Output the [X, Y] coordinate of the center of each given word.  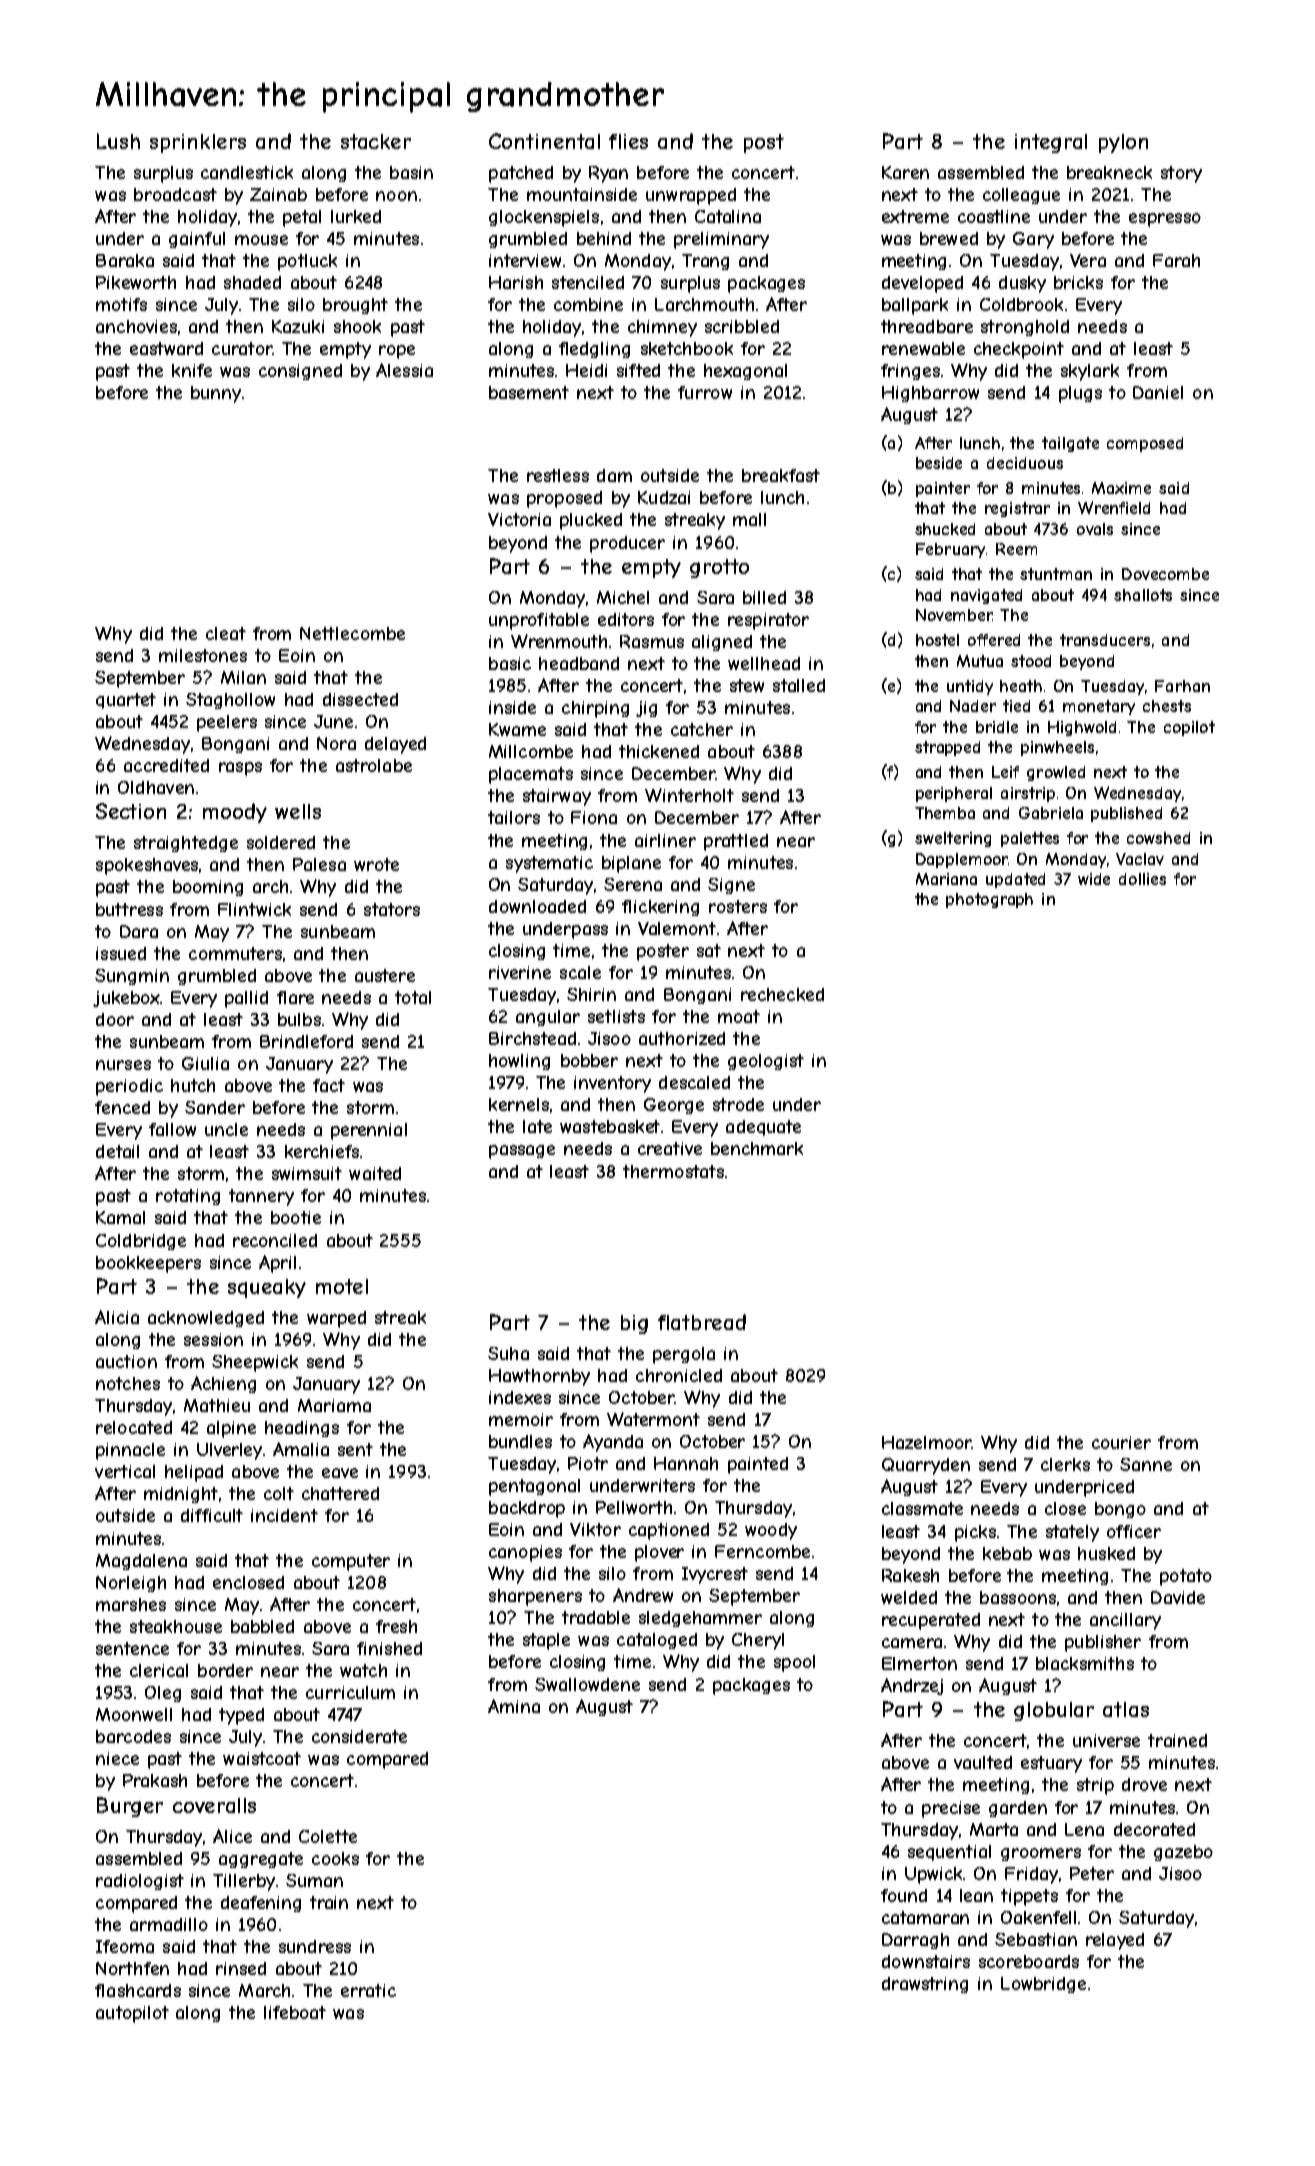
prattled [736, 842]
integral [1051, 143]
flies [628, 141]
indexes [520, 1397]
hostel [937, 640]
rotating [188, 1197]
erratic [368, 1990]
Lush [118, 141]
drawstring [925, 1985]
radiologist [140, 1882]
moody [235, 813]
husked [1106, 1553]
